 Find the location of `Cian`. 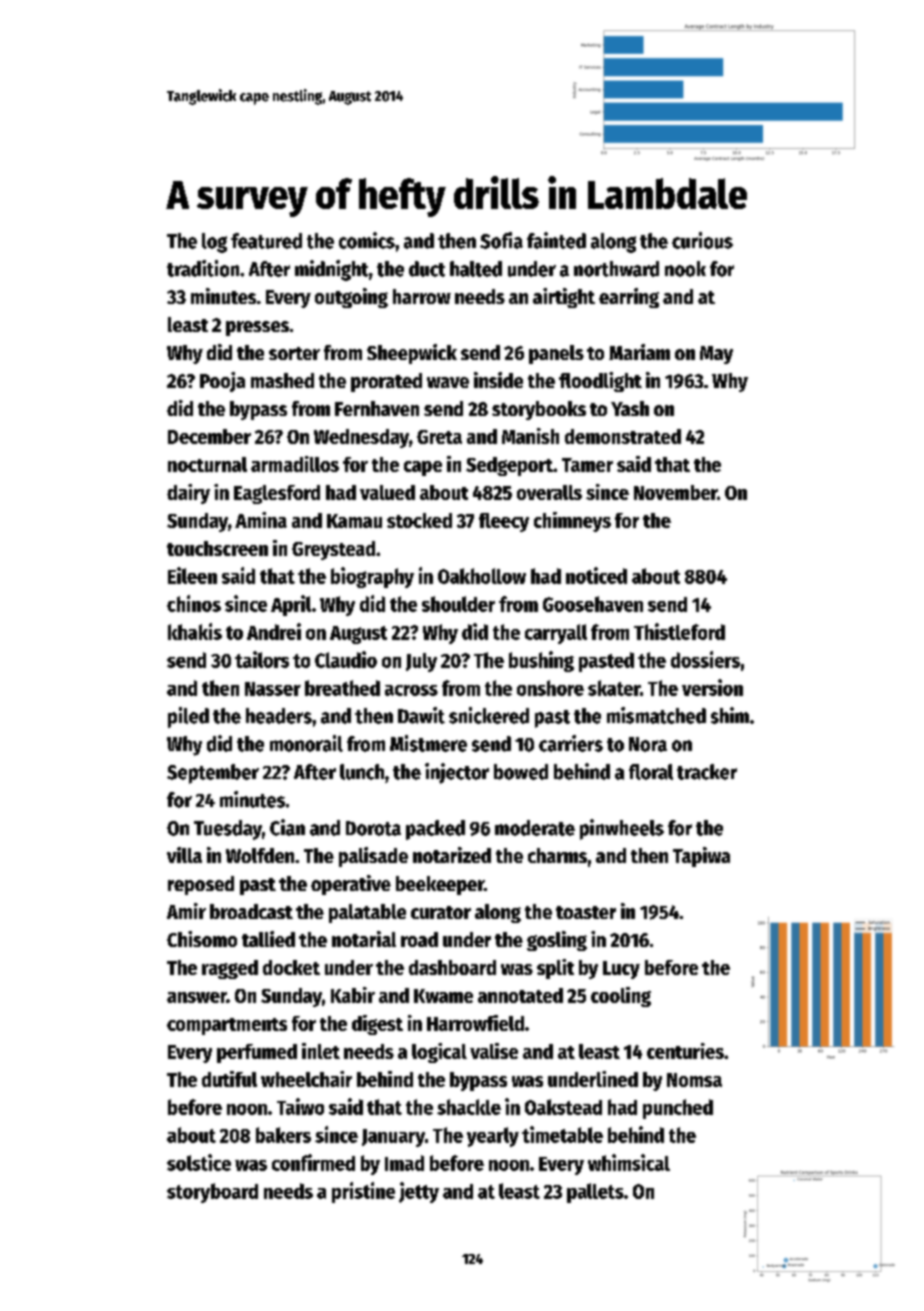

Cian is located at coordinates (287, 827).
